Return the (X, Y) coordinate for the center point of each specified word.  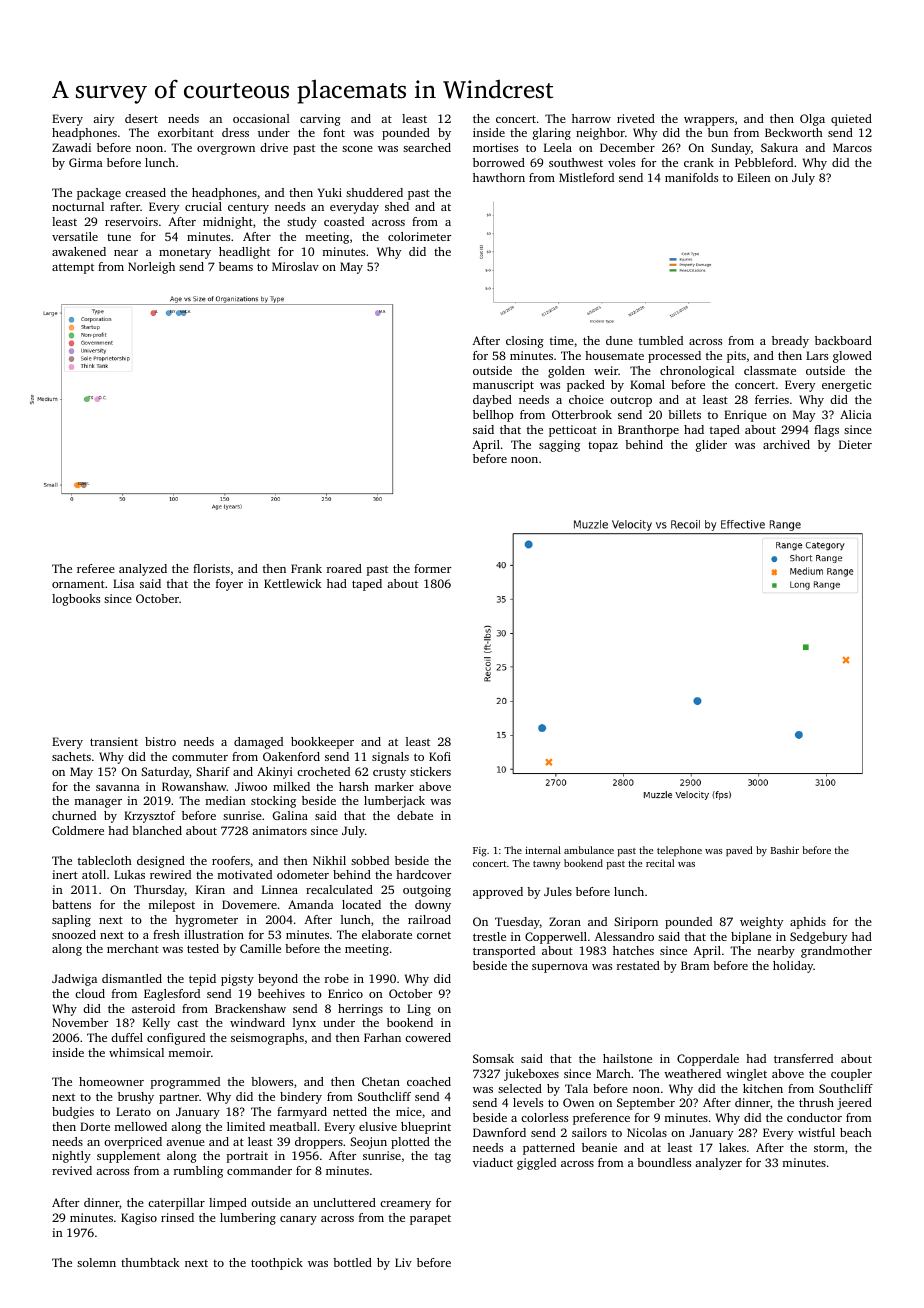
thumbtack (150, 1262)
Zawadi (71, 147)
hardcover (423, 874)
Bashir (785, 850)
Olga (812, 120)
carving (320, 120)
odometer (303, 874)
